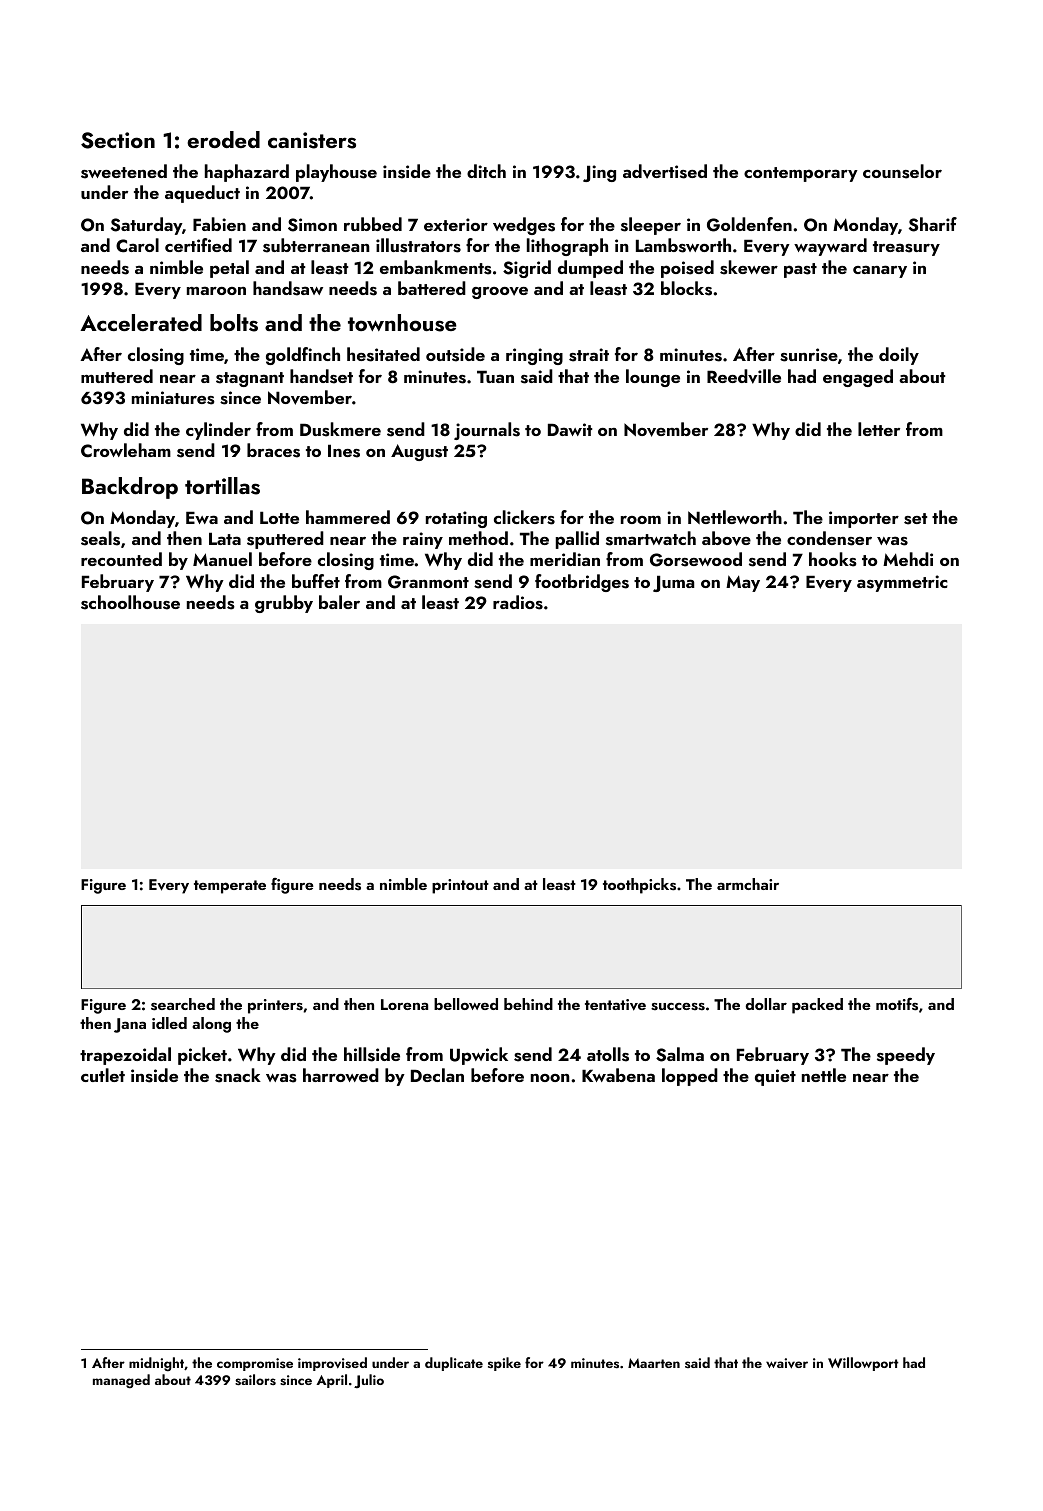 The image size is (1043, 1511). Describe the element at coordinates (639, 886) in the screenshot. I see `toothpicks` at that location.
